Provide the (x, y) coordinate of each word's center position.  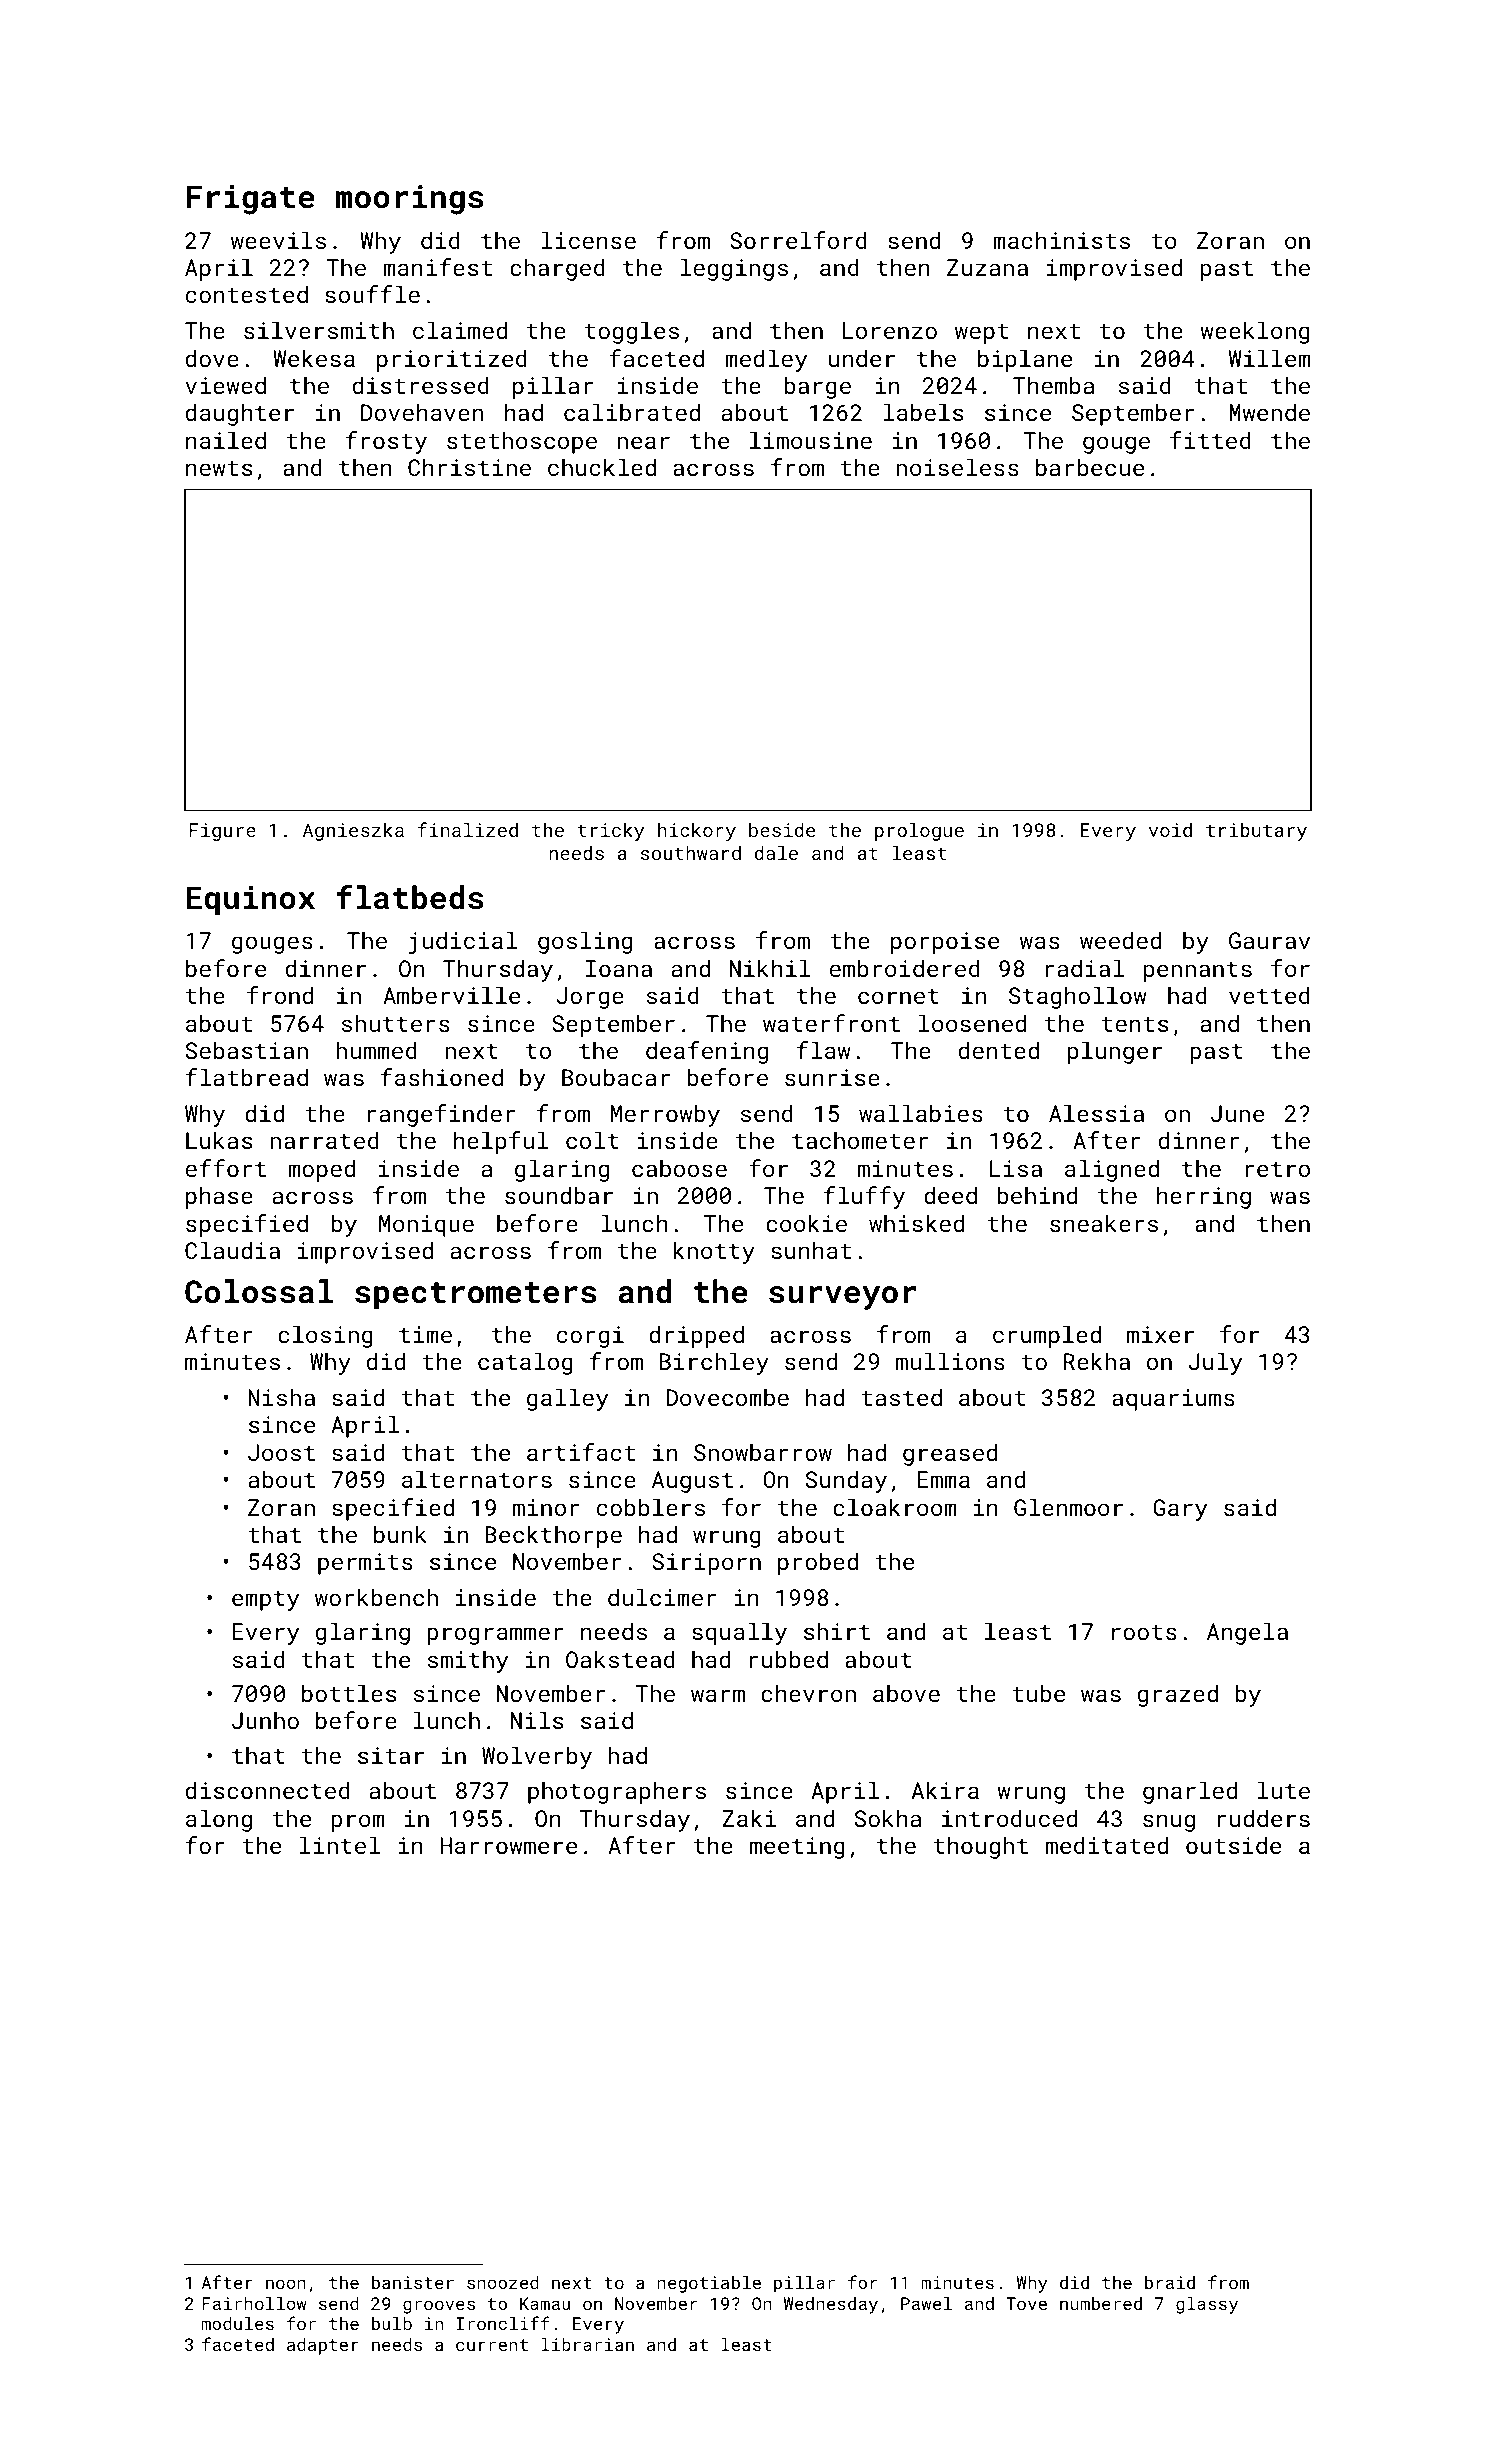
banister (413, 2282)
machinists (1061, 240)
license (589, 240)
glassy (1207, 2305)
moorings (410, 200)
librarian (587, 2344)
